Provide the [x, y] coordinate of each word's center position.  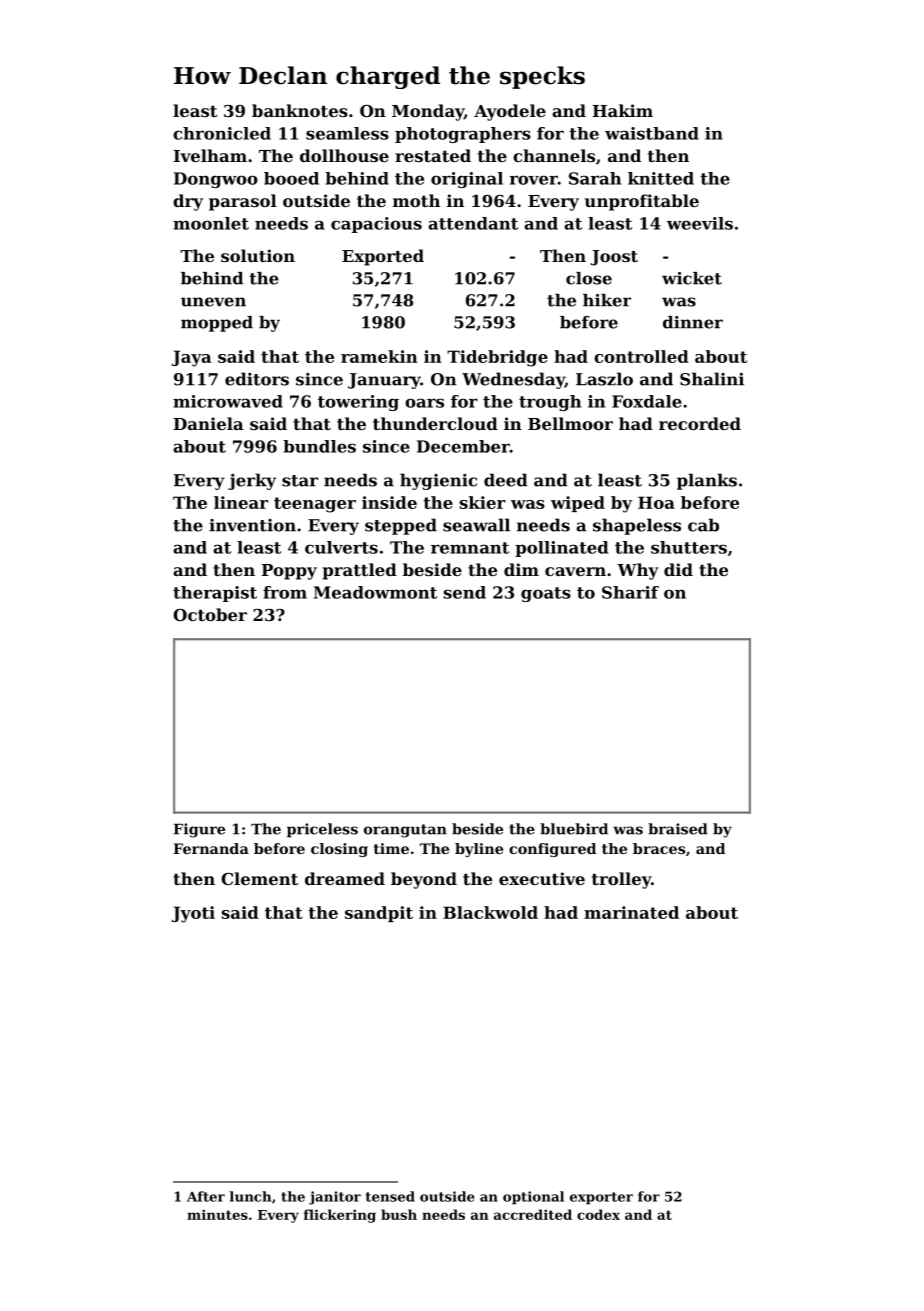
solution [258, 255]
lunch [250, 1196]
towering [358, 403]
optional [533, 1198]
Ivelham [210, 155]
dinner [693, 322]
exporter [601, 1198]
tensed [390, 1196]
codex [598, 1214]
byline [479, 850]
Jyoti [193, 914]
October [210, 614]
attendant [473, 223]
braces [659, 848]
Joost [614, 258]
